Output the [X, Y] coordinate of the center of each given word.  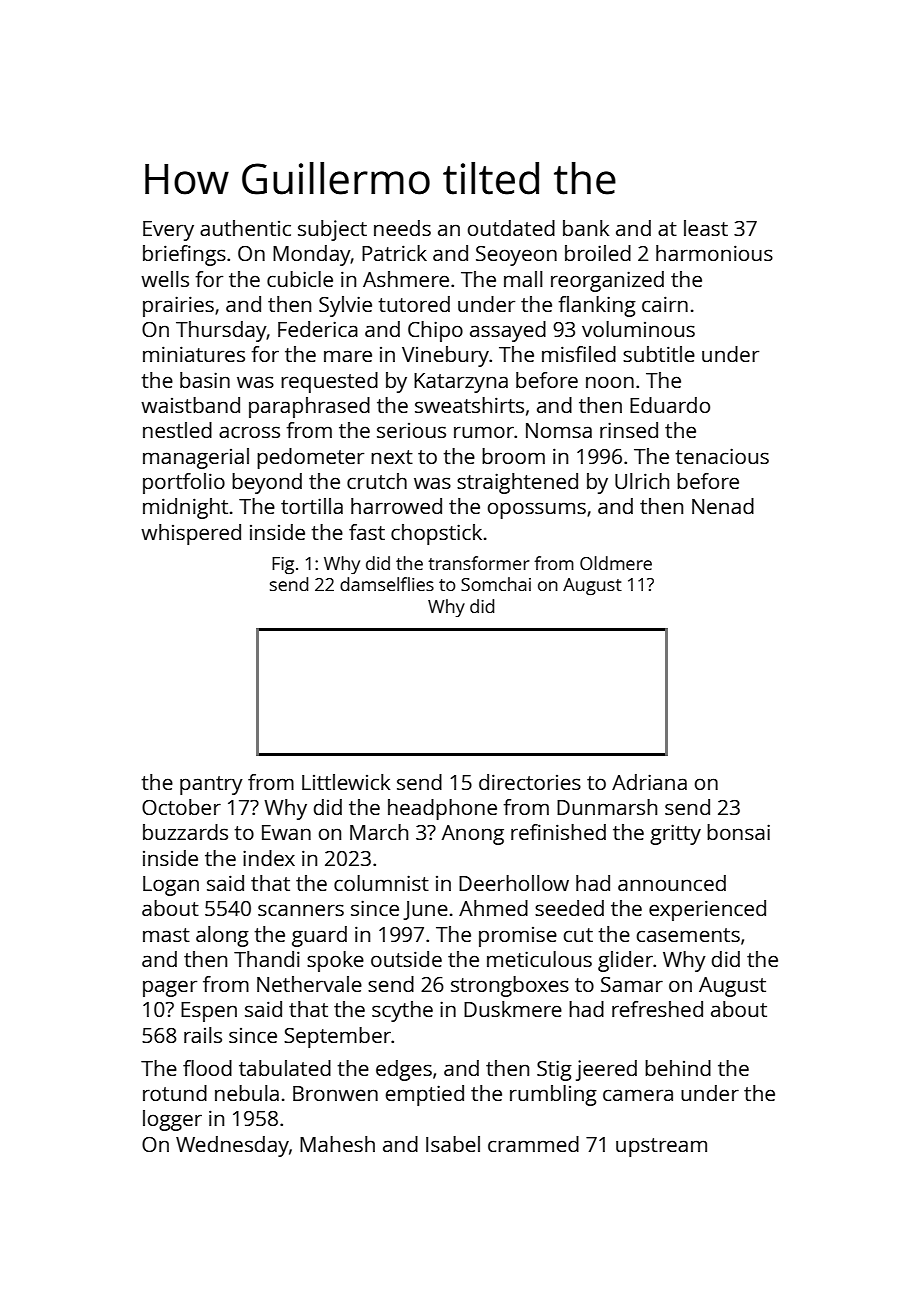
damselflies [387, 584]
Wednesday [232, 1146]
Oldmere [616, 563]
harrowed [396, 506]
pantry [211, 785]
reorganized [607, 281]
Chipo [435, 331]
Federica [318, 329]
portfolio [184, 483]
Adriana [649, 782]
